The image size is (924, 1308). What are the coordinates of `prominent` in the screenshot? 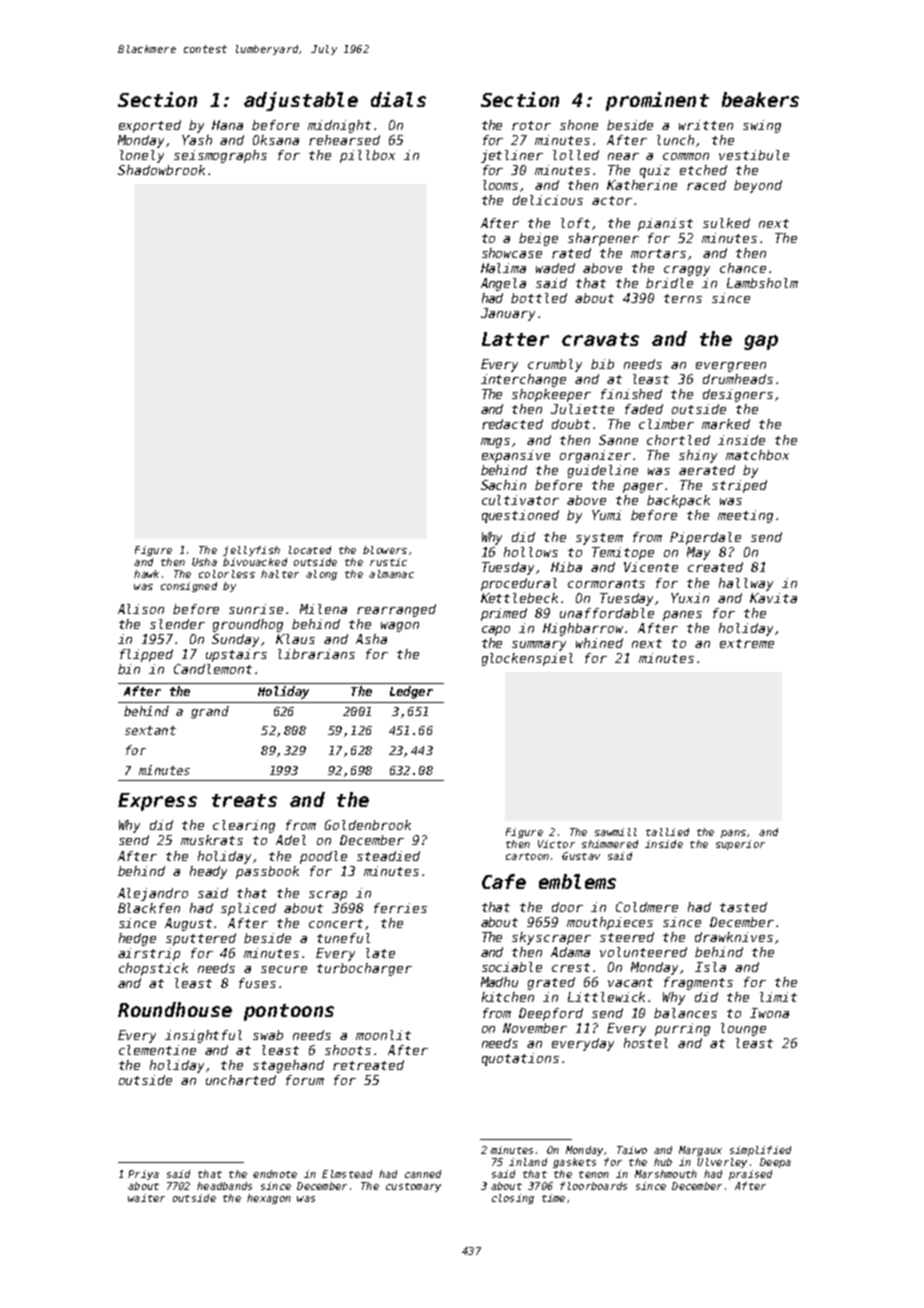 It's located at (657, 101).
